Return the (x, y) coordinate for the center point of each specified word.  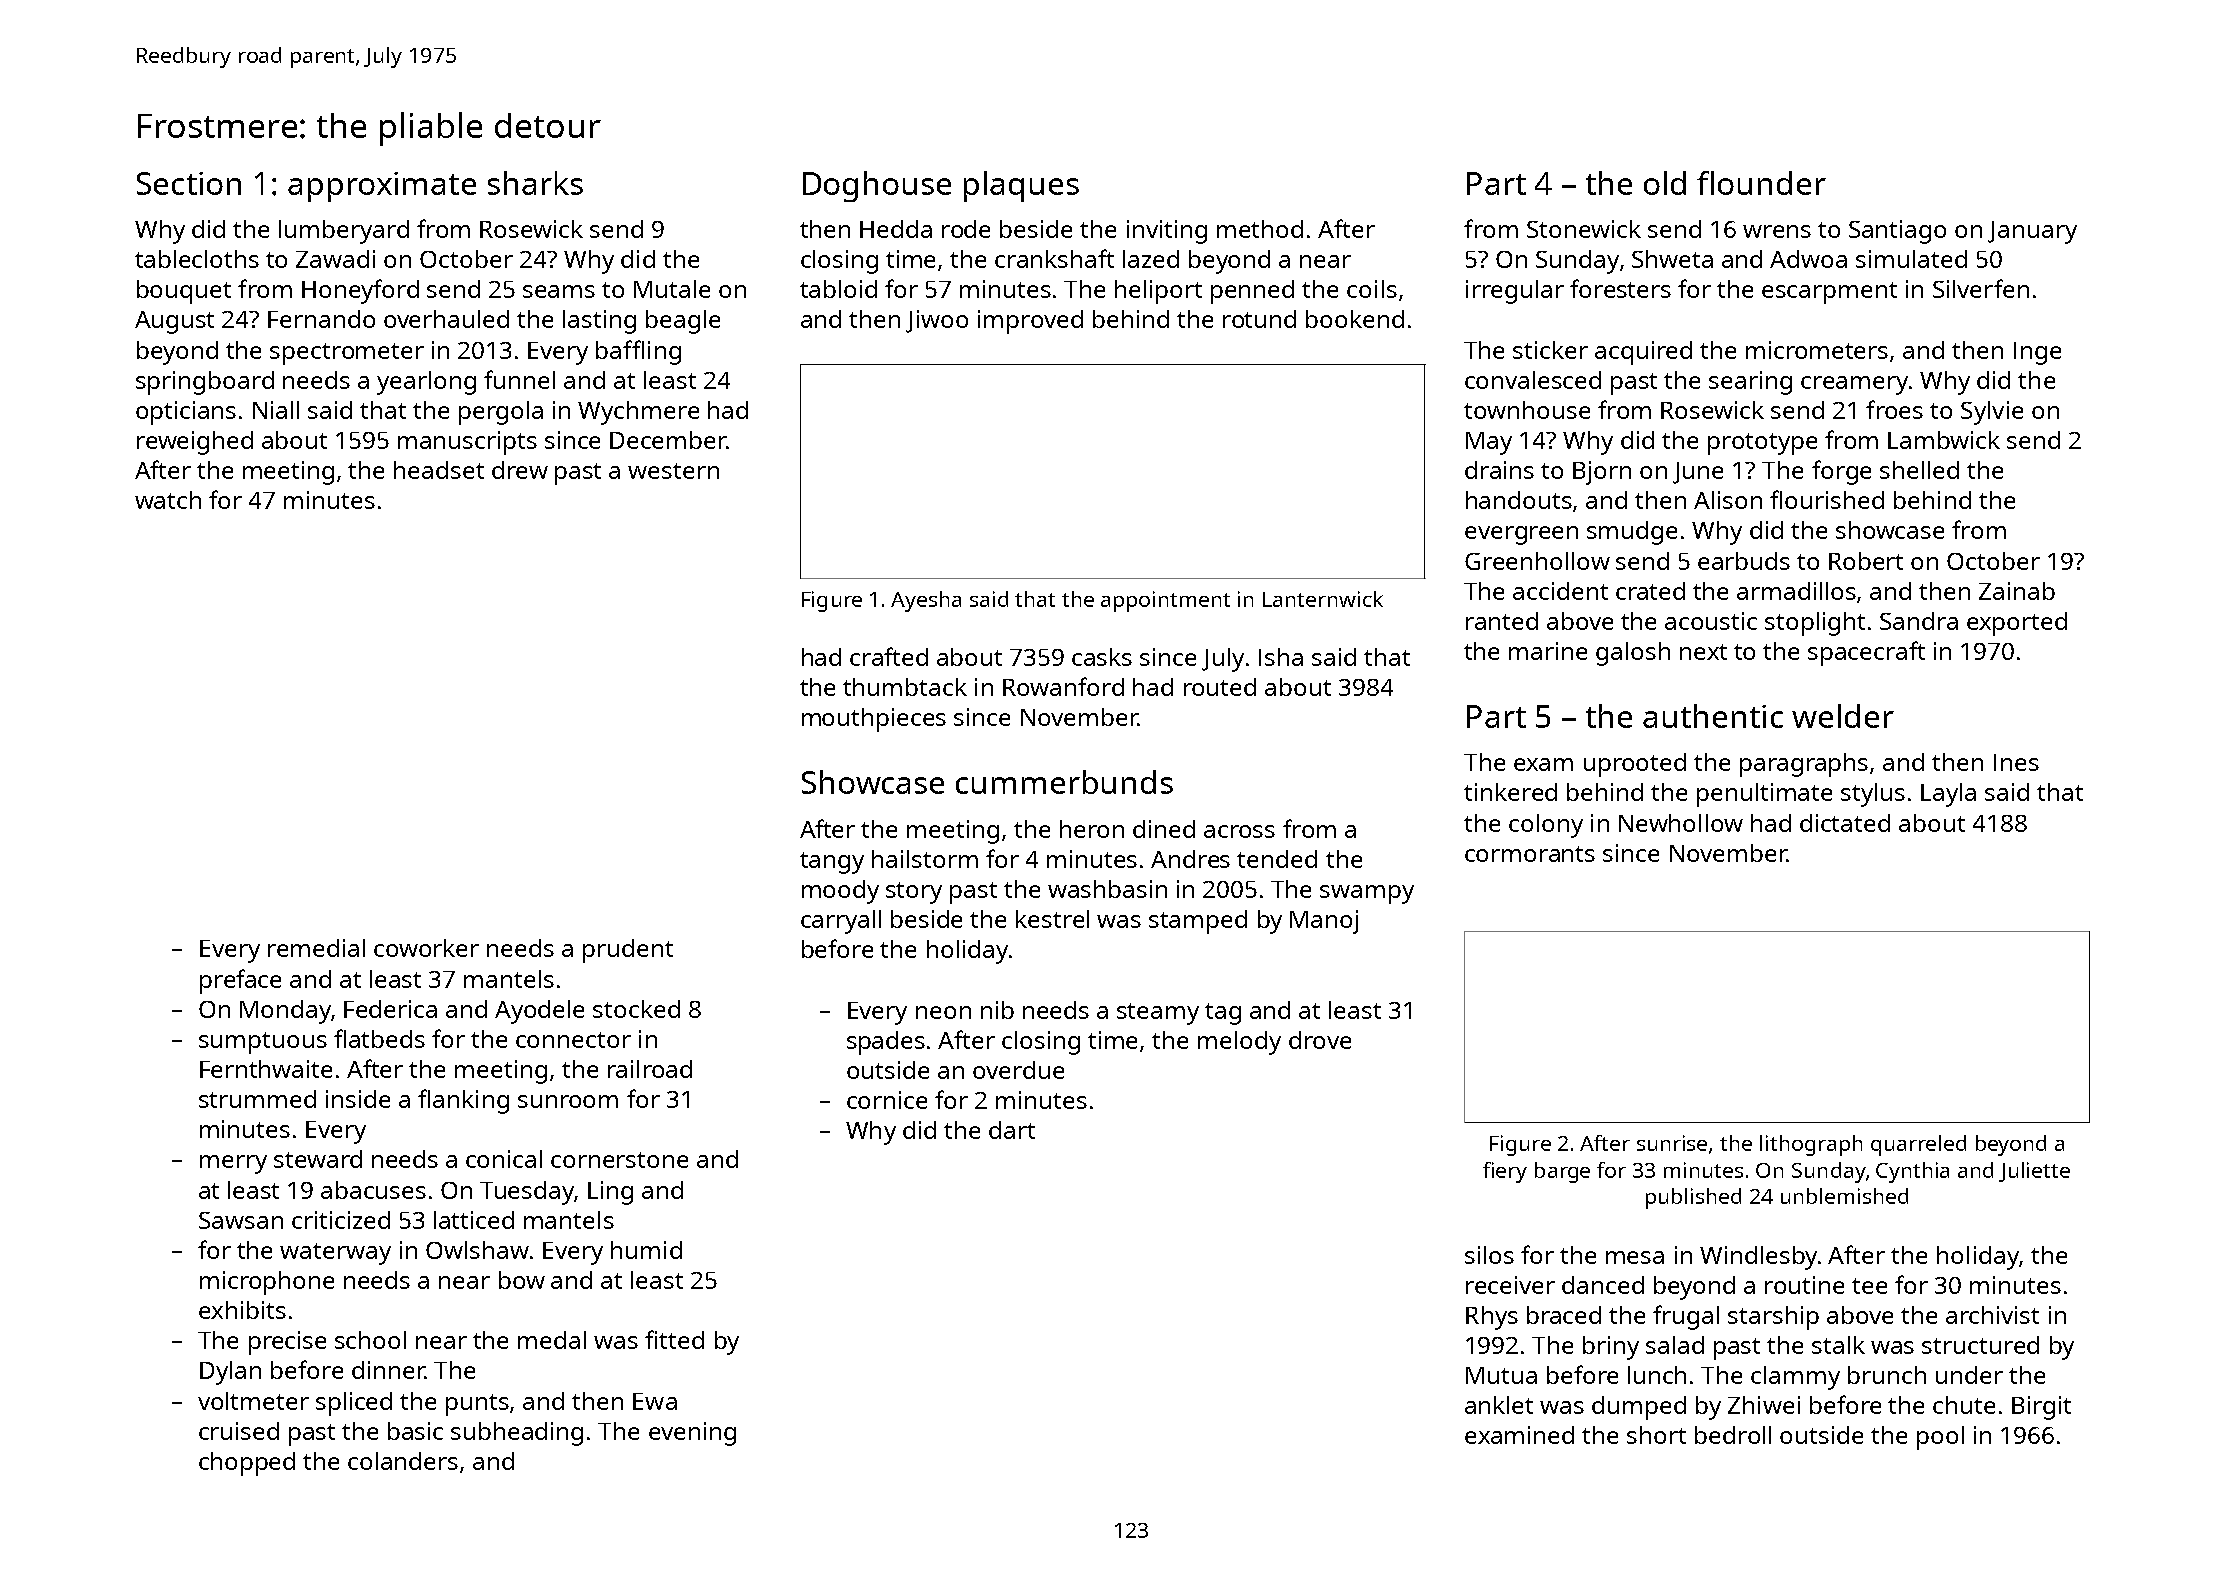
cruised (239, 1431)
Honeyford (360, 291)
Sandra (1919, 621)
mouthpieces (874, 720)
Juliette (2034, 1172)
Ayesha (926, 601)
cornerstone (619, 1160)
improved (1030, 322)
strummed (257, 1099)
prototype (1762, 444)
